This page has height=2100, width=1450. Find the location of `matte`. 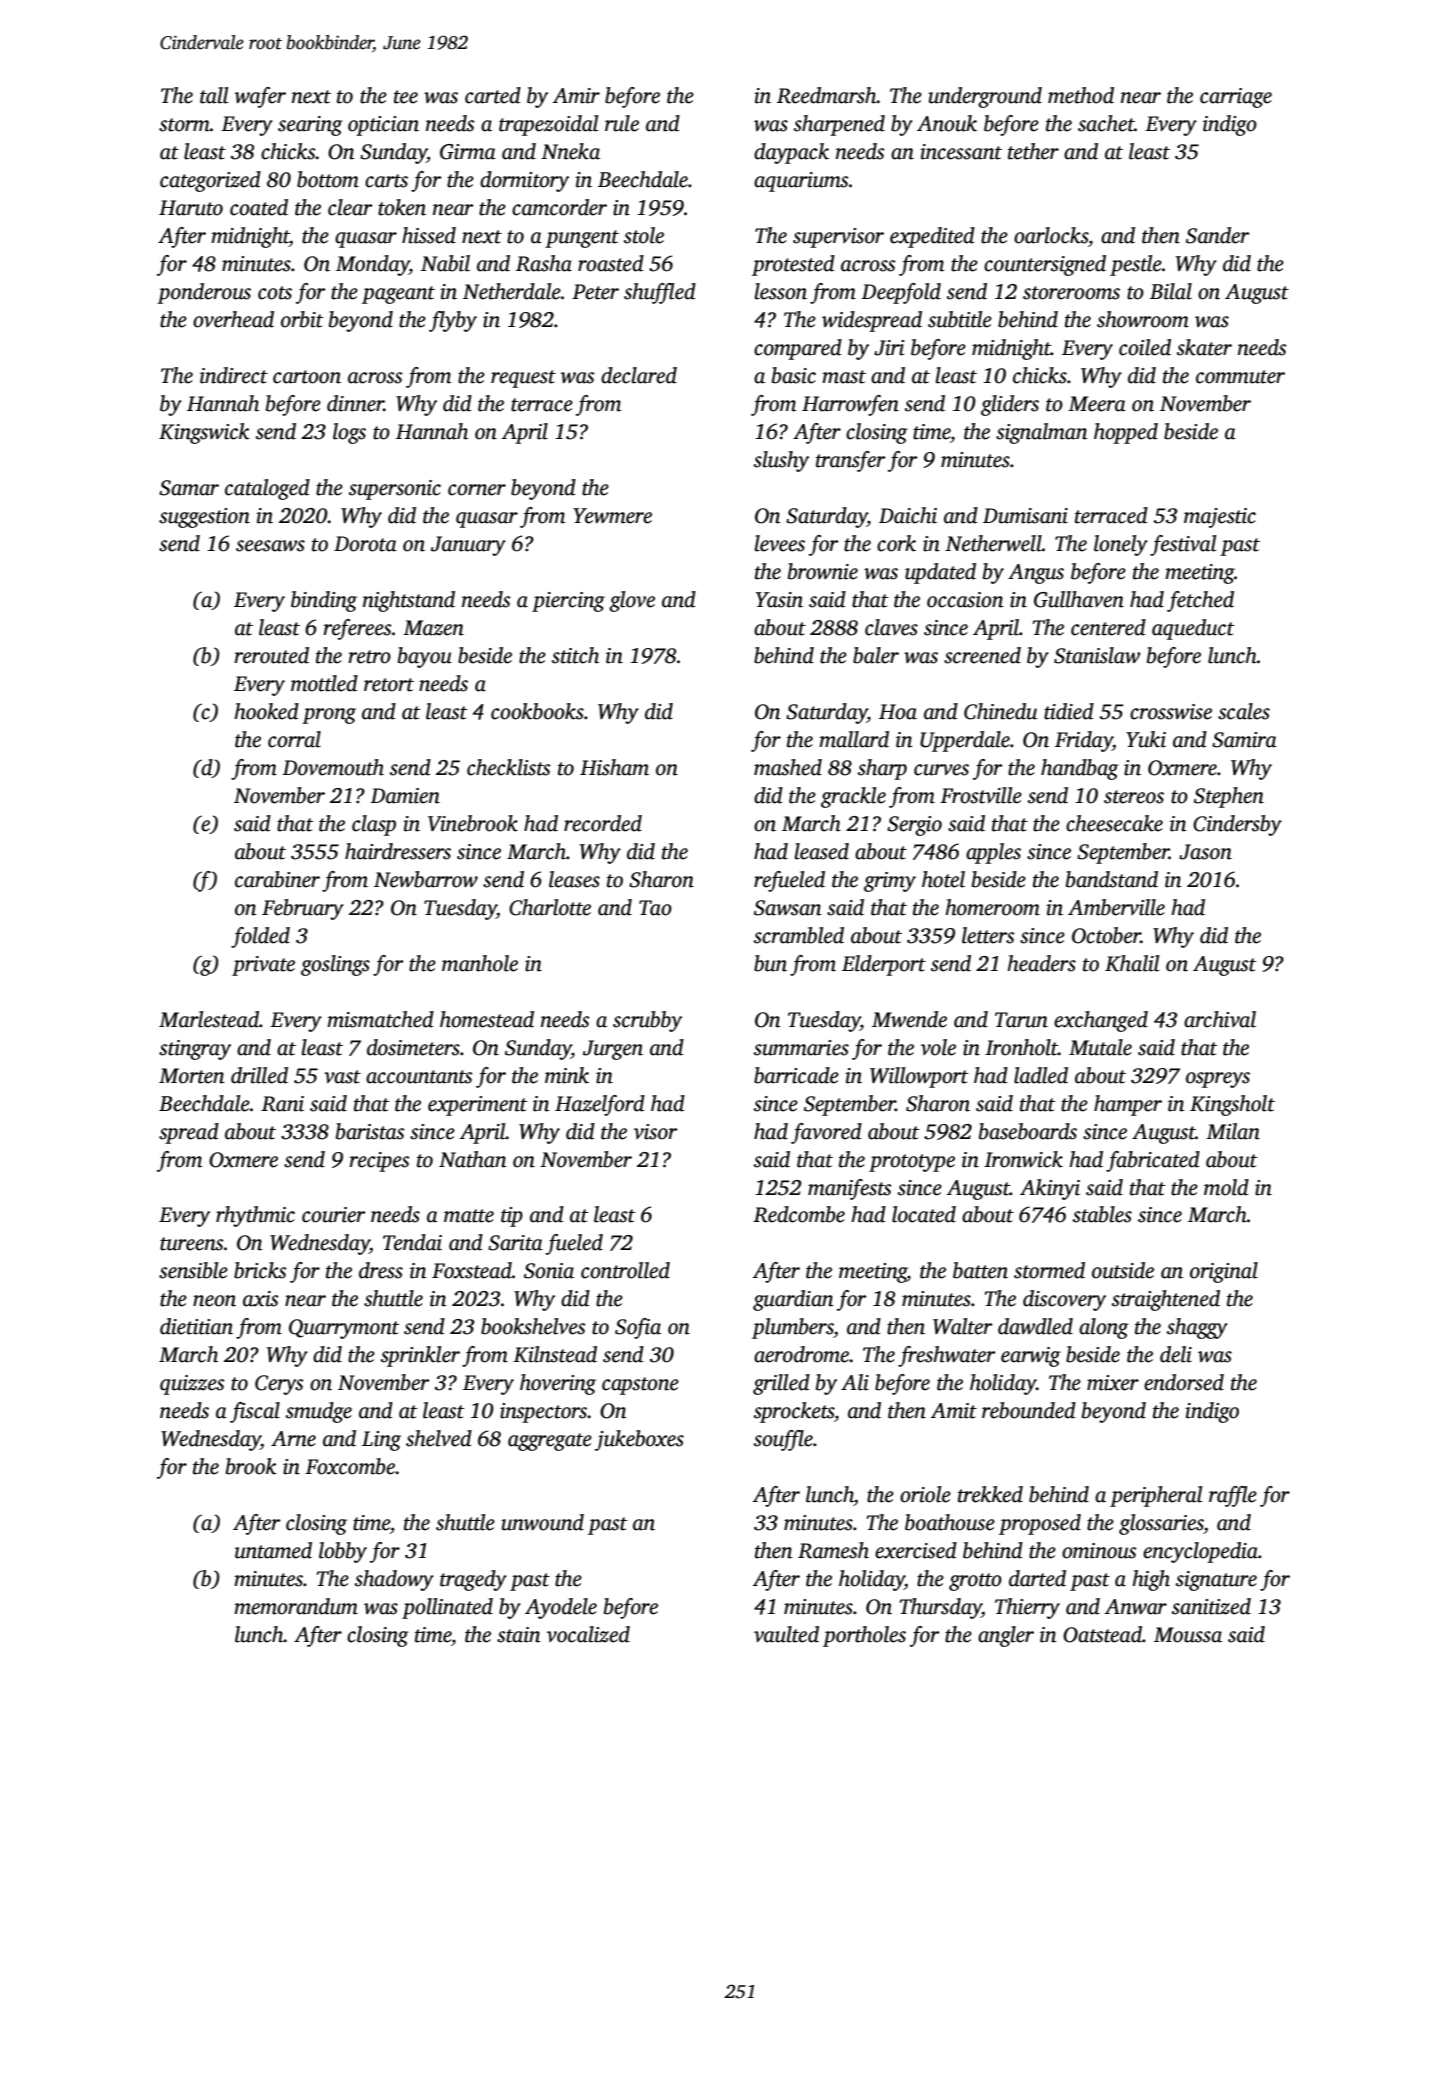

matte is located at coordinates (469, 1216).
